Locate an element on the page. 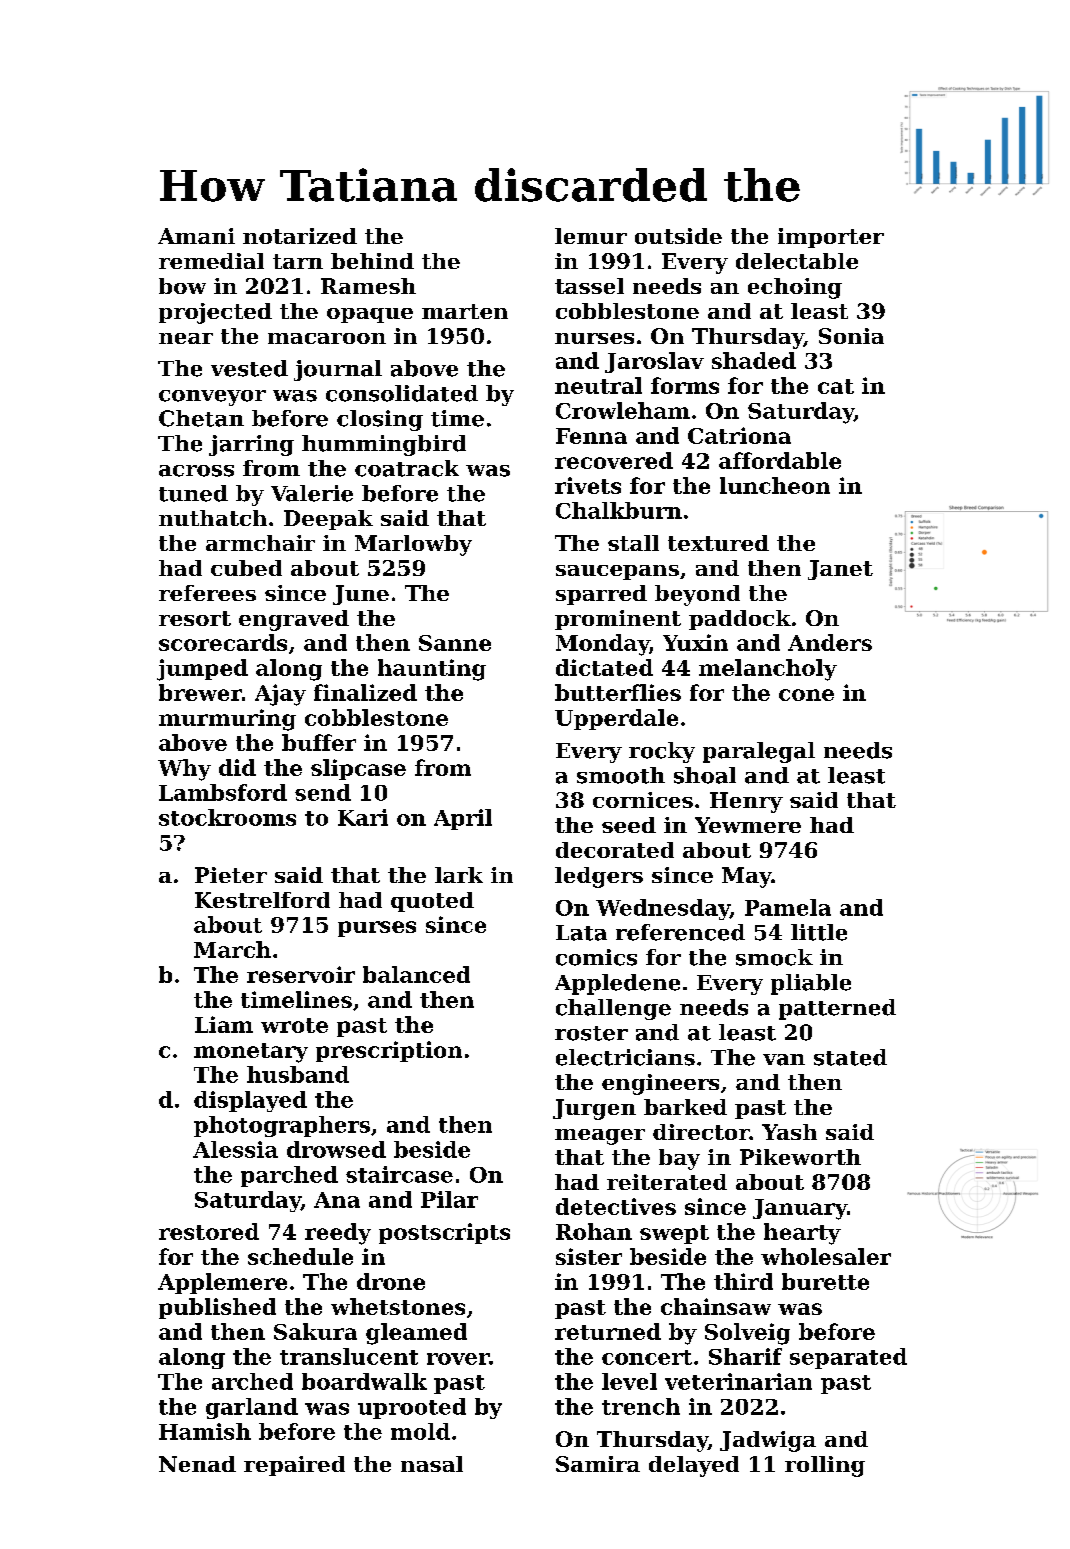 The height and width of the page is (1549, 1070). purses is located at coordinates (377, 929).
